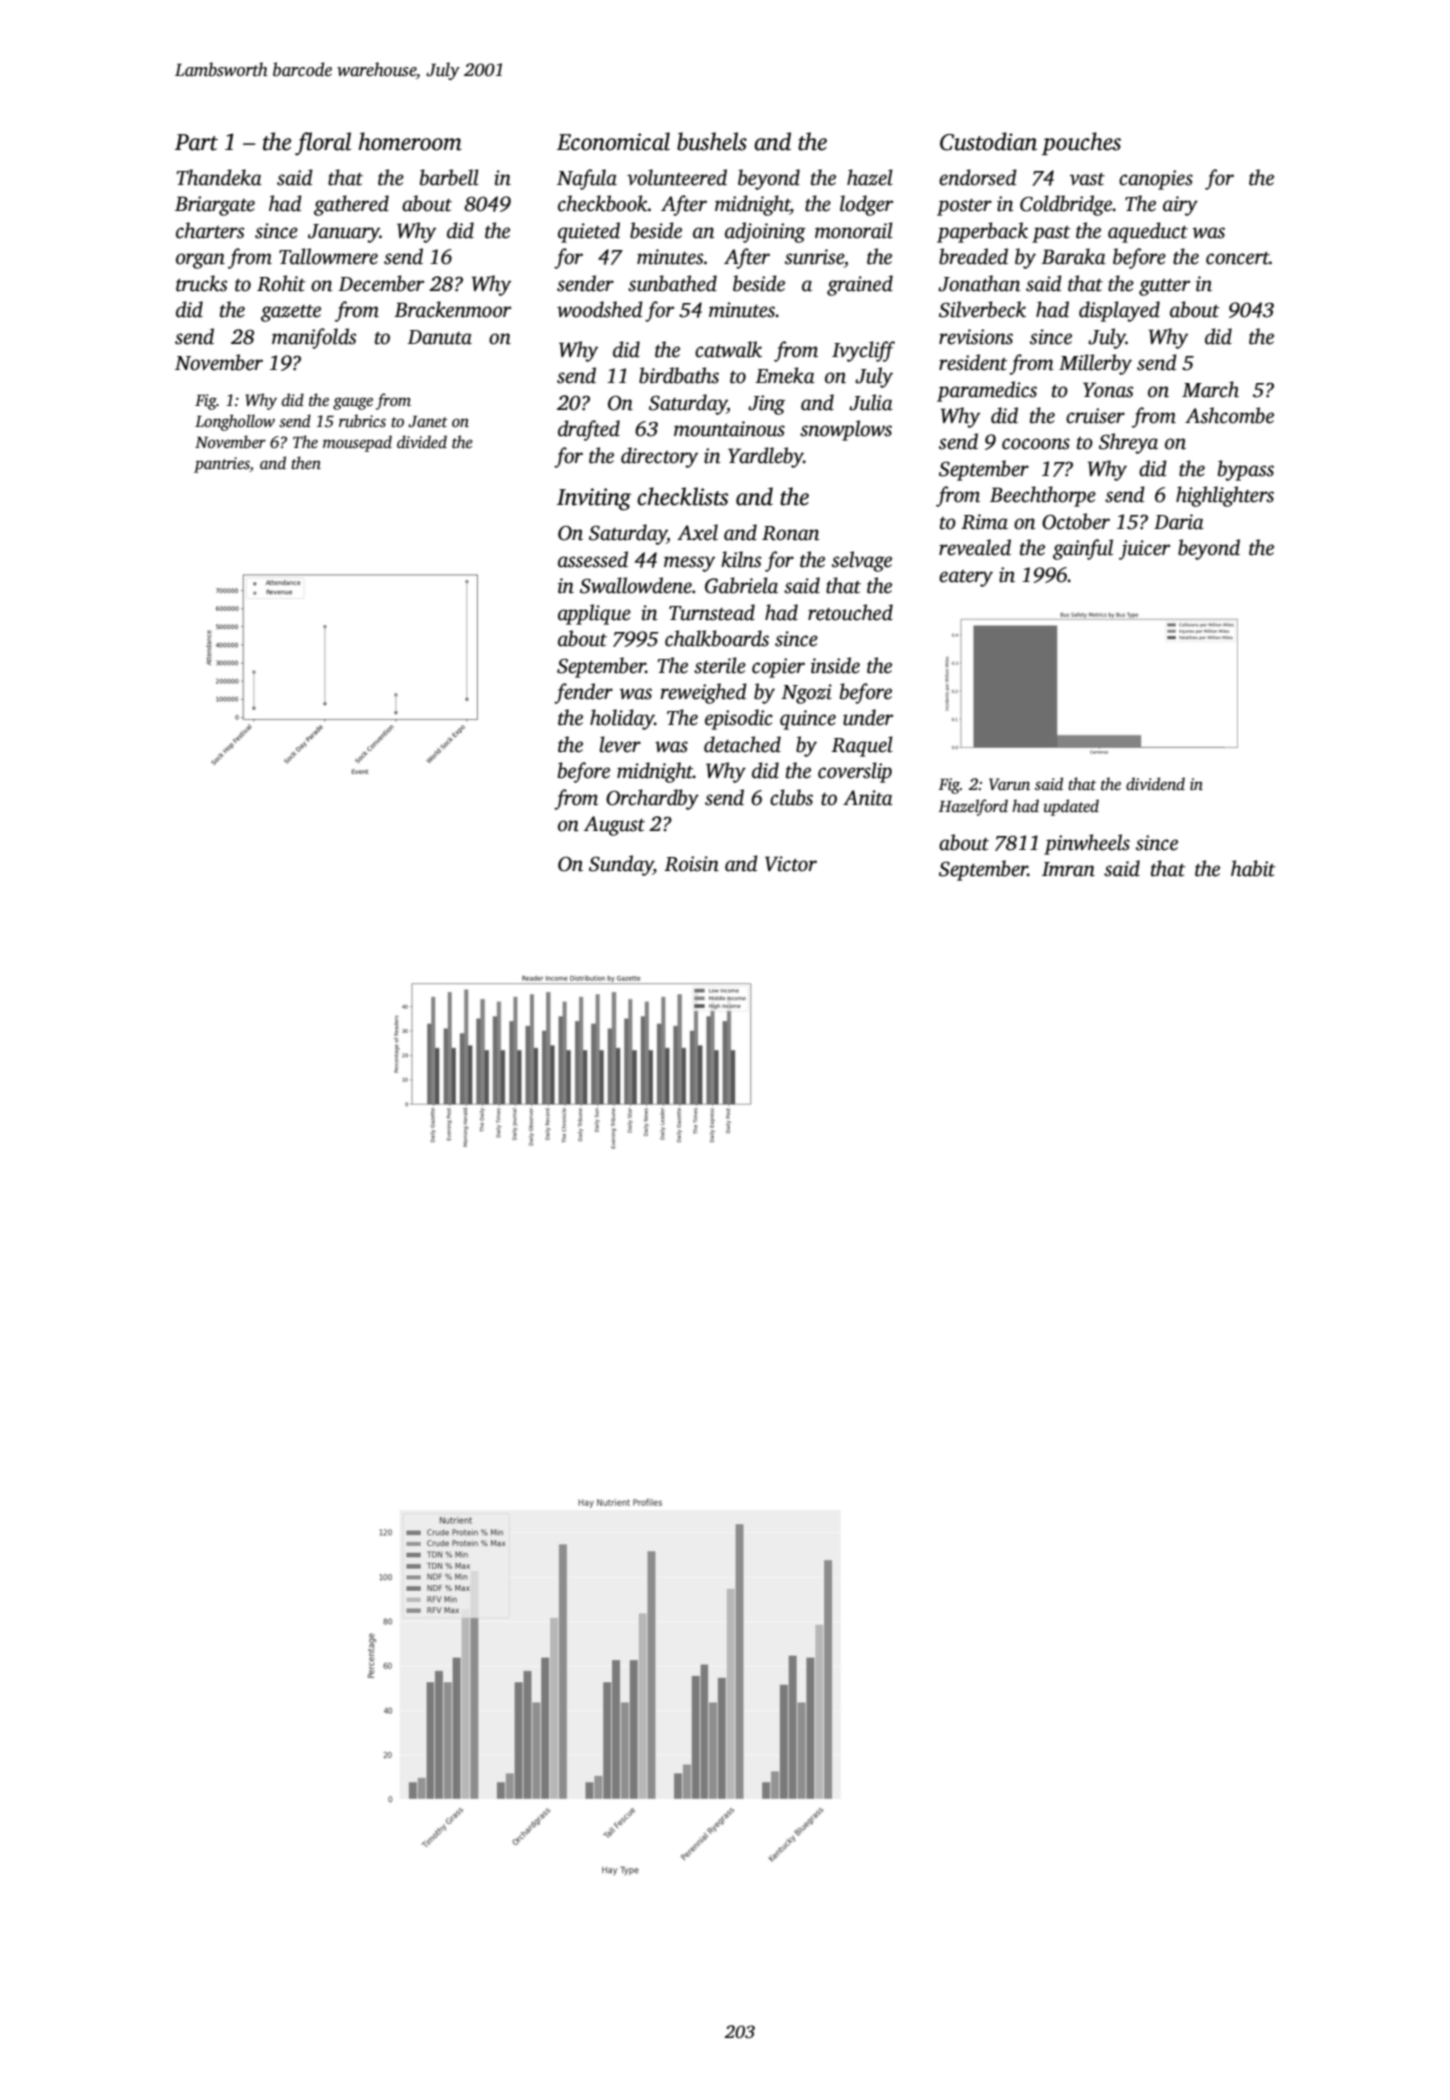 This screenshot has width=1450, height=2100. What do you see at coordinates (1128, 443) in the screenshot?
I see `Shreya` at bounding box center [1128, 443].
